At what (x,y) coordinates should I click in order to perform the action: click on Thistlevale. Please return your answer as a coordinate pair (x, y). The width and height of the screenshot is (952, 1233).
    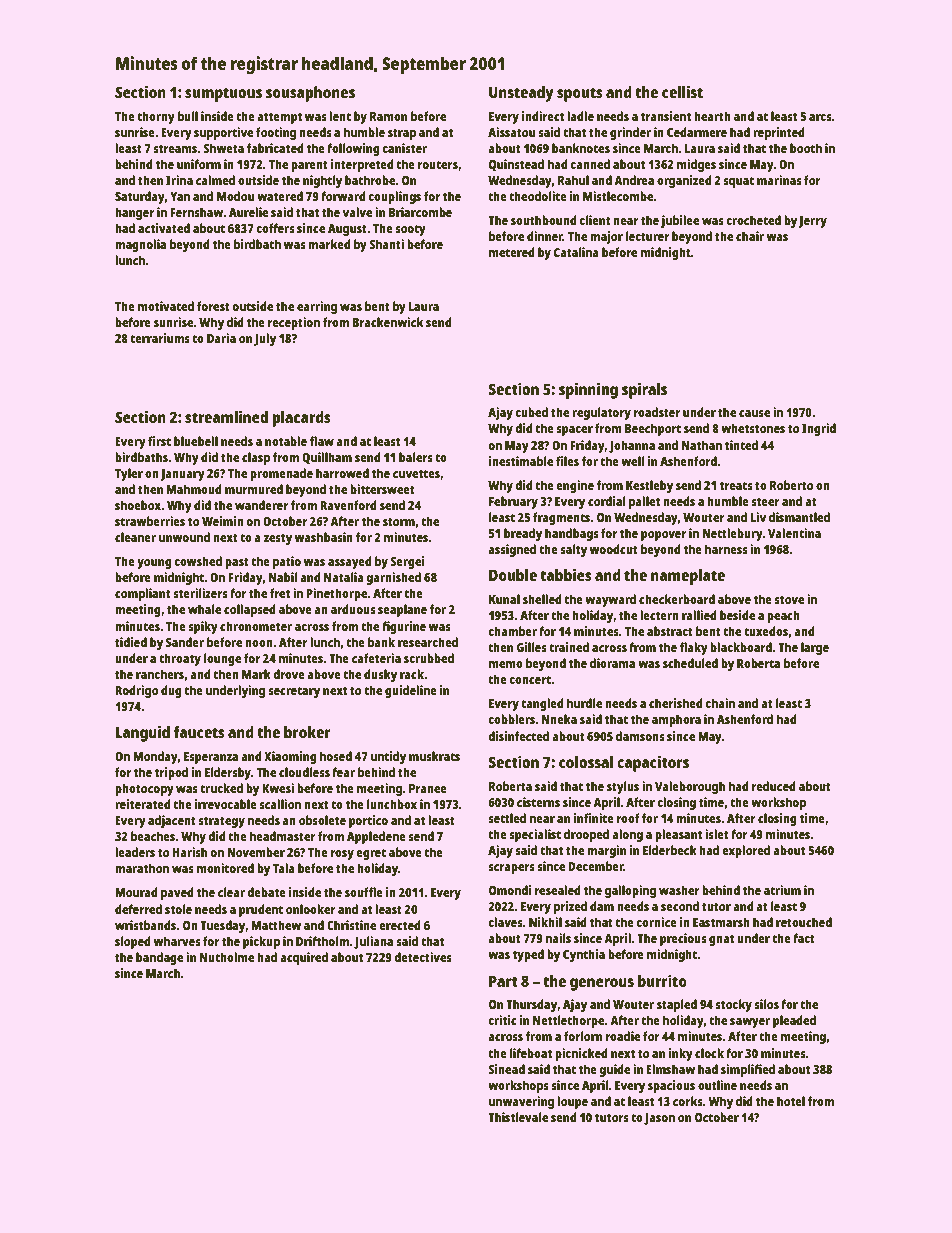
    Looking at the image, I should click on (518, 1117).
